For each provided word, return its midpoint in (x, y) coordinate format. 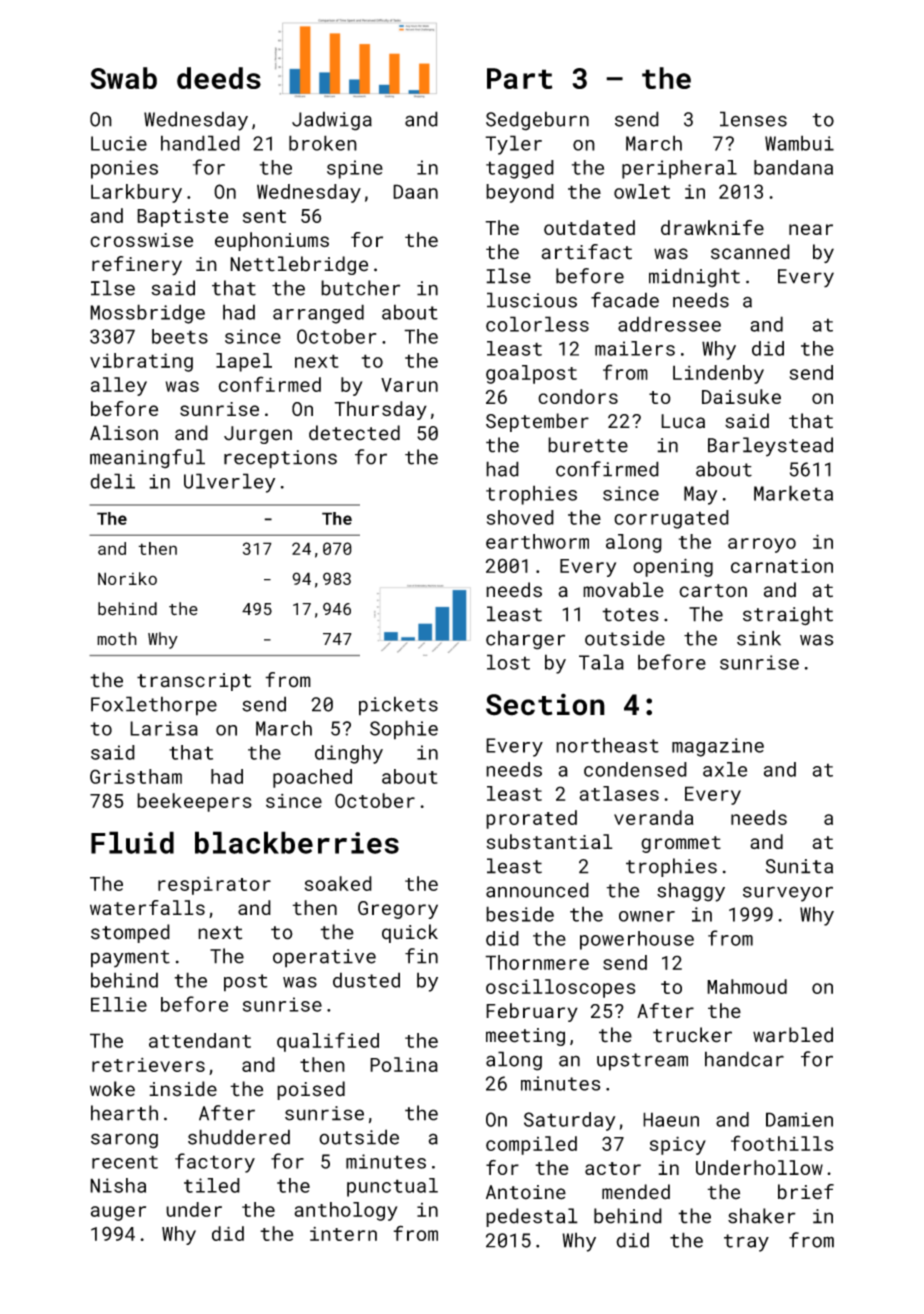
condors (578, 396)
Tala (601, 662)
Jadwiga (332, 121)
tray (746, 1243)
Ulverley (229, 483)
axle (725, 769)
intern (343, 1234)
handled (200, 143)
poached (312, 778)
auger (118, 1213)
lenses (753, 119)
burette (588, 445)
